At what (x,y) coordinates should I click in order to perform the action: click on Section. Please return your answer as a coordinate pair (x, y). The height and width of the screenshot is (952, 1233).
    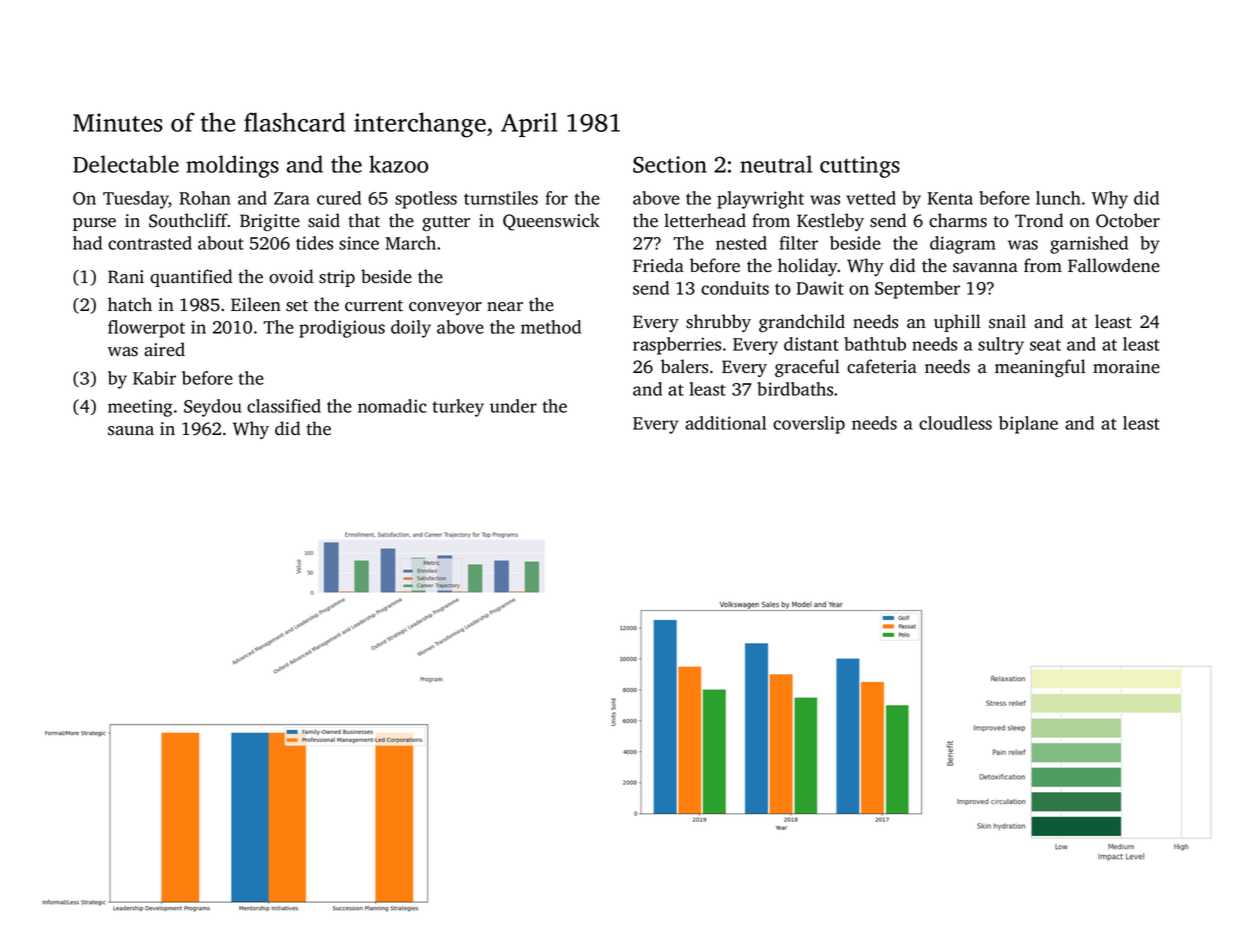
    Looking at the image, I should click on (670, 164).
